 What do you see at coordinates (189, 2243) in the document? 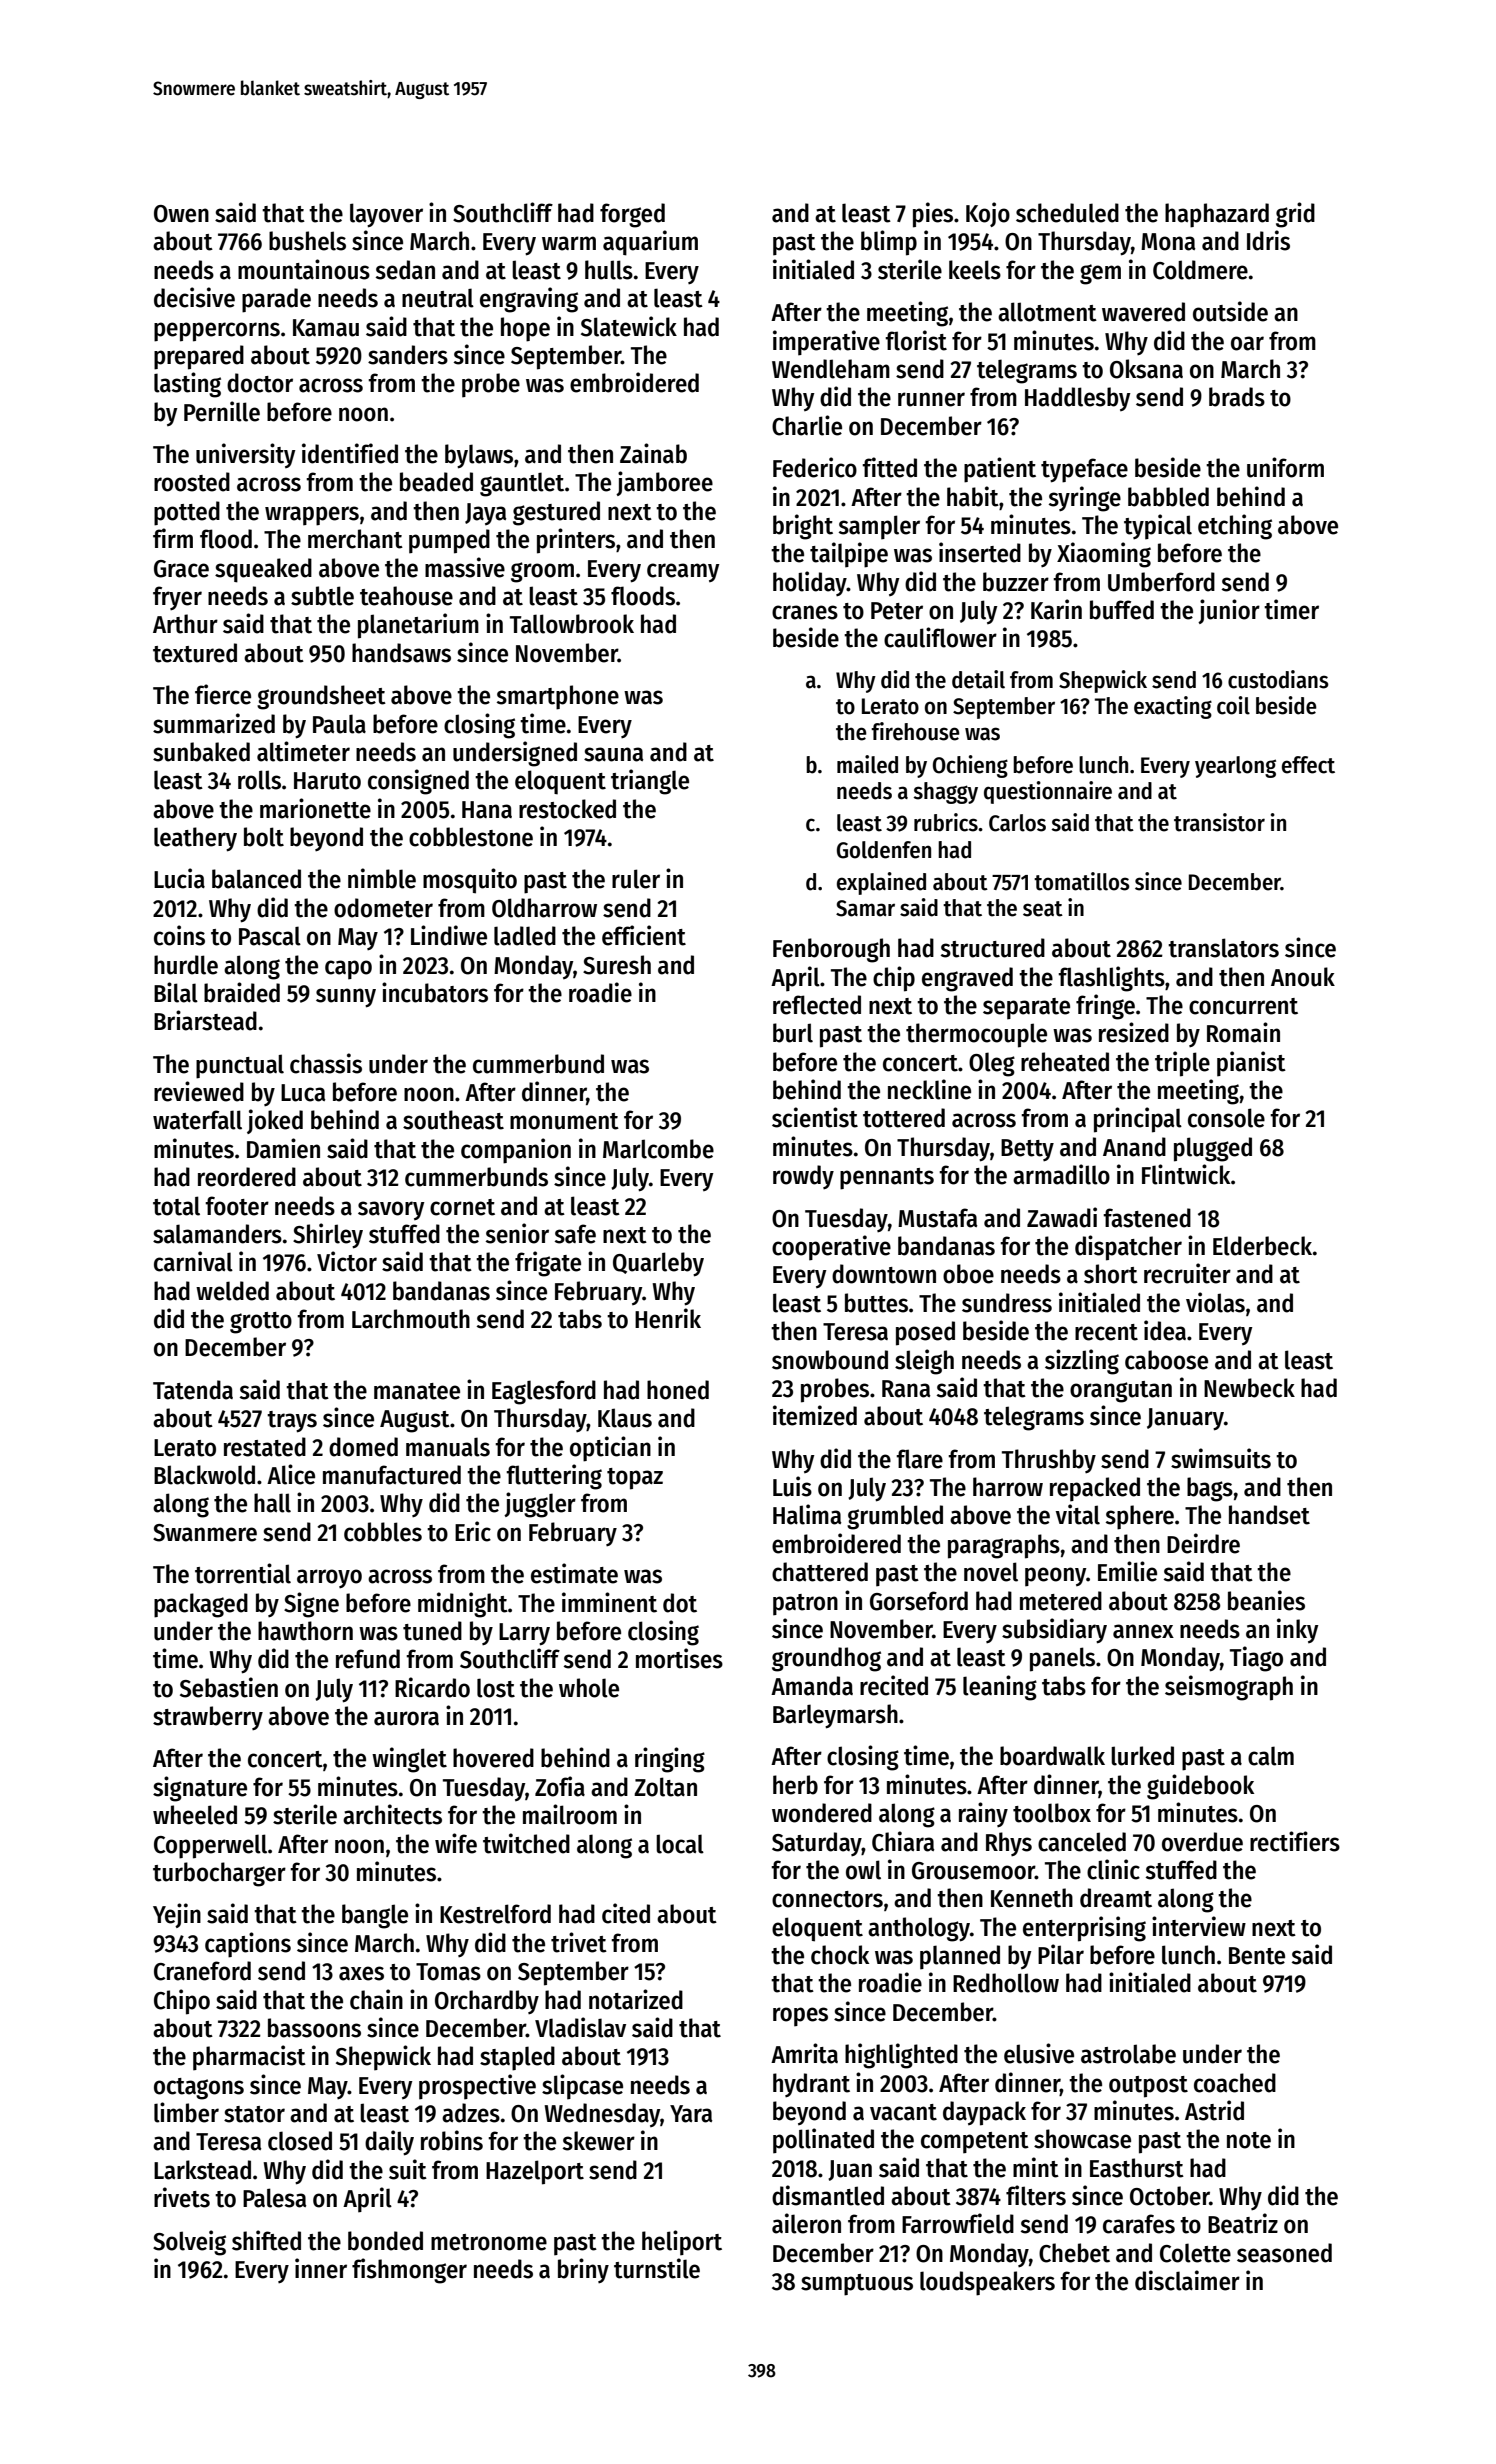
I see `Solveig` at bounding box center [189, 2243].
